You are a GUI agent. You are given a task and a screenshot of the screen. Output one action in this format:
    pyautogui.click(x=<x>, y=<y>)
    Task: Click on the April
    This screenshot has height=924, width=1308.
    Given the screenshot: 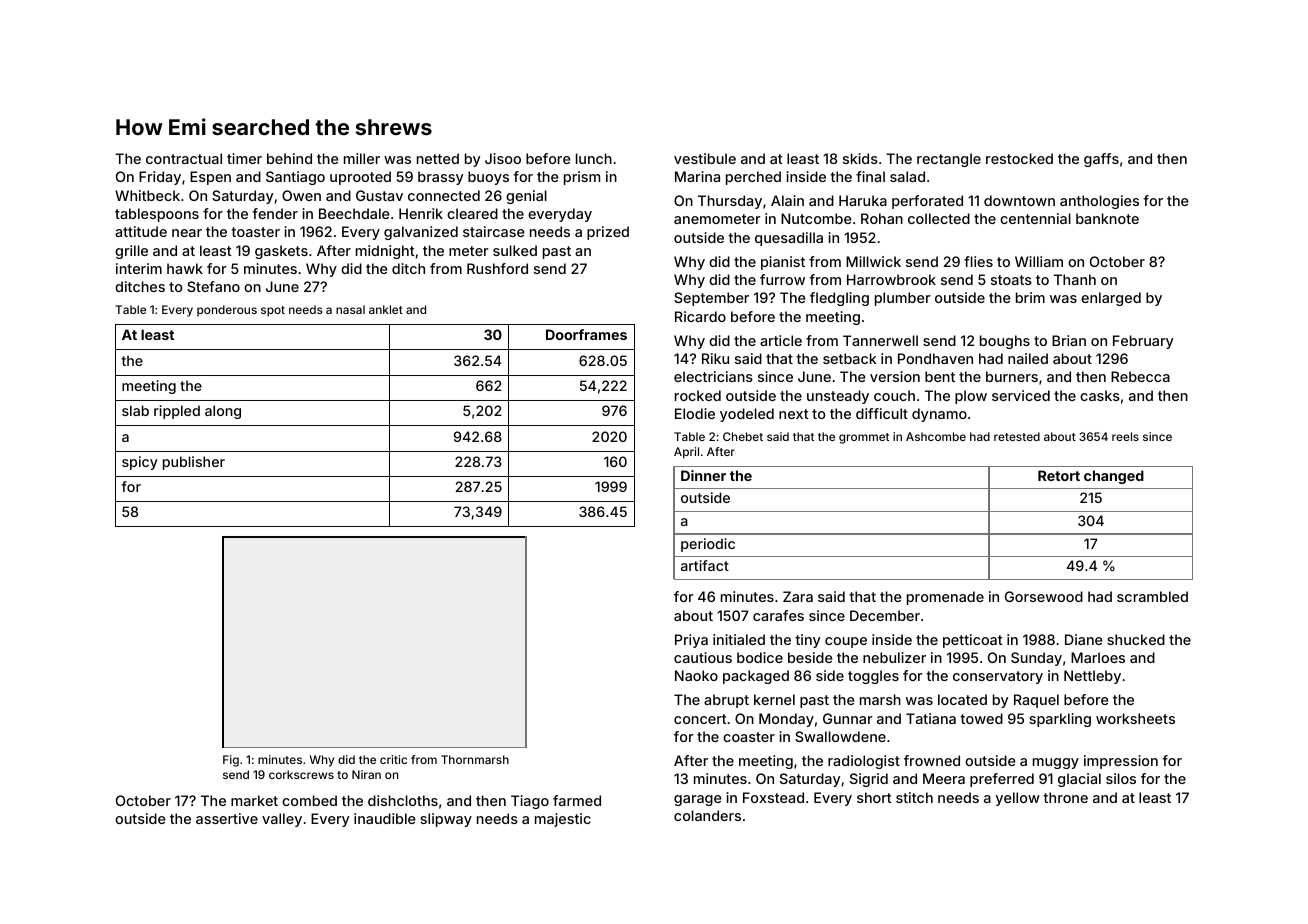 What is the action you would take?
    pyautogui.click(x=686, y=453)
